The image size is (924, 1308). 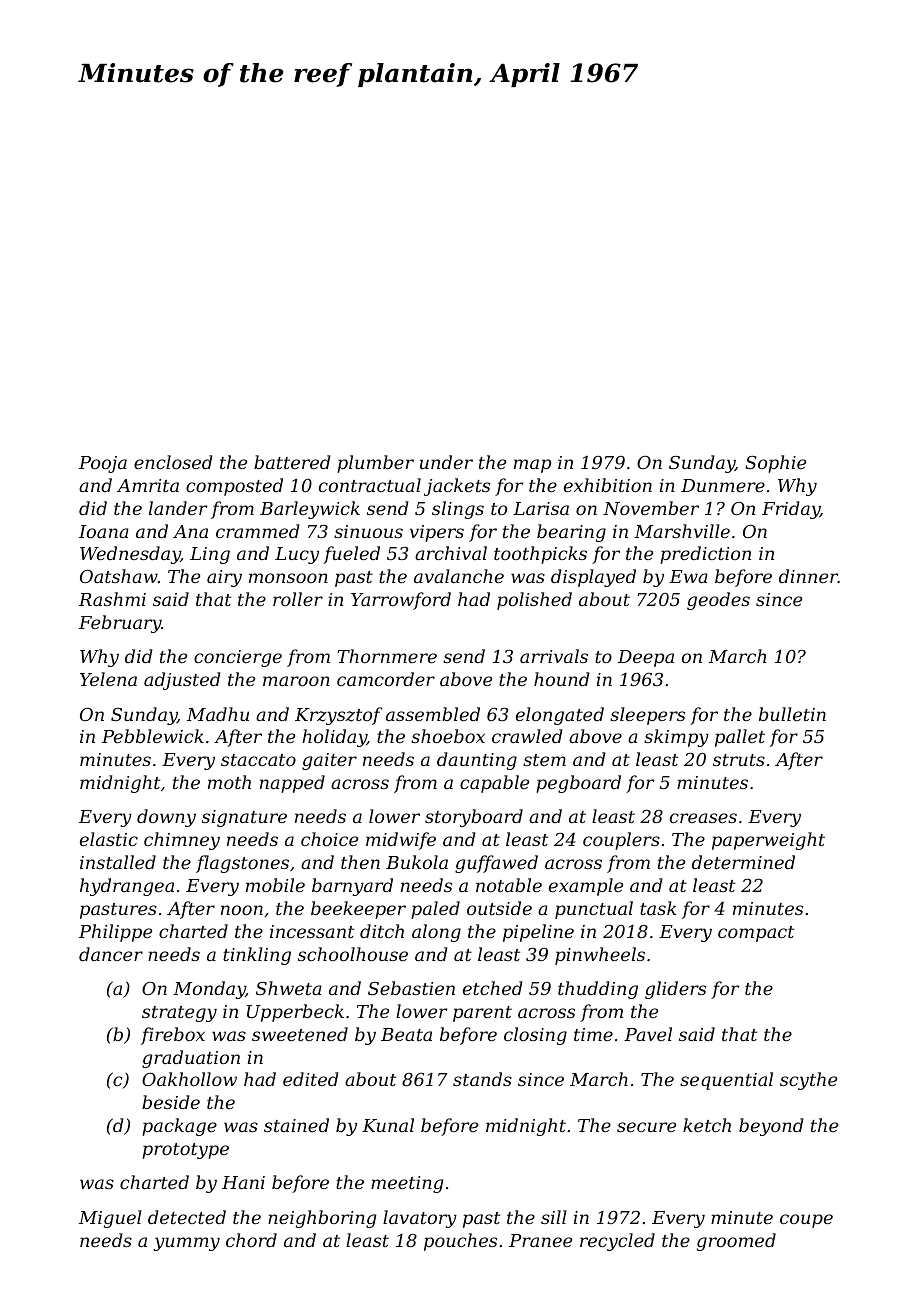 What do you see at coordinates (648, 1034) in the screenshot?
I see `Pavel` at bounding box center [648, 1034].
